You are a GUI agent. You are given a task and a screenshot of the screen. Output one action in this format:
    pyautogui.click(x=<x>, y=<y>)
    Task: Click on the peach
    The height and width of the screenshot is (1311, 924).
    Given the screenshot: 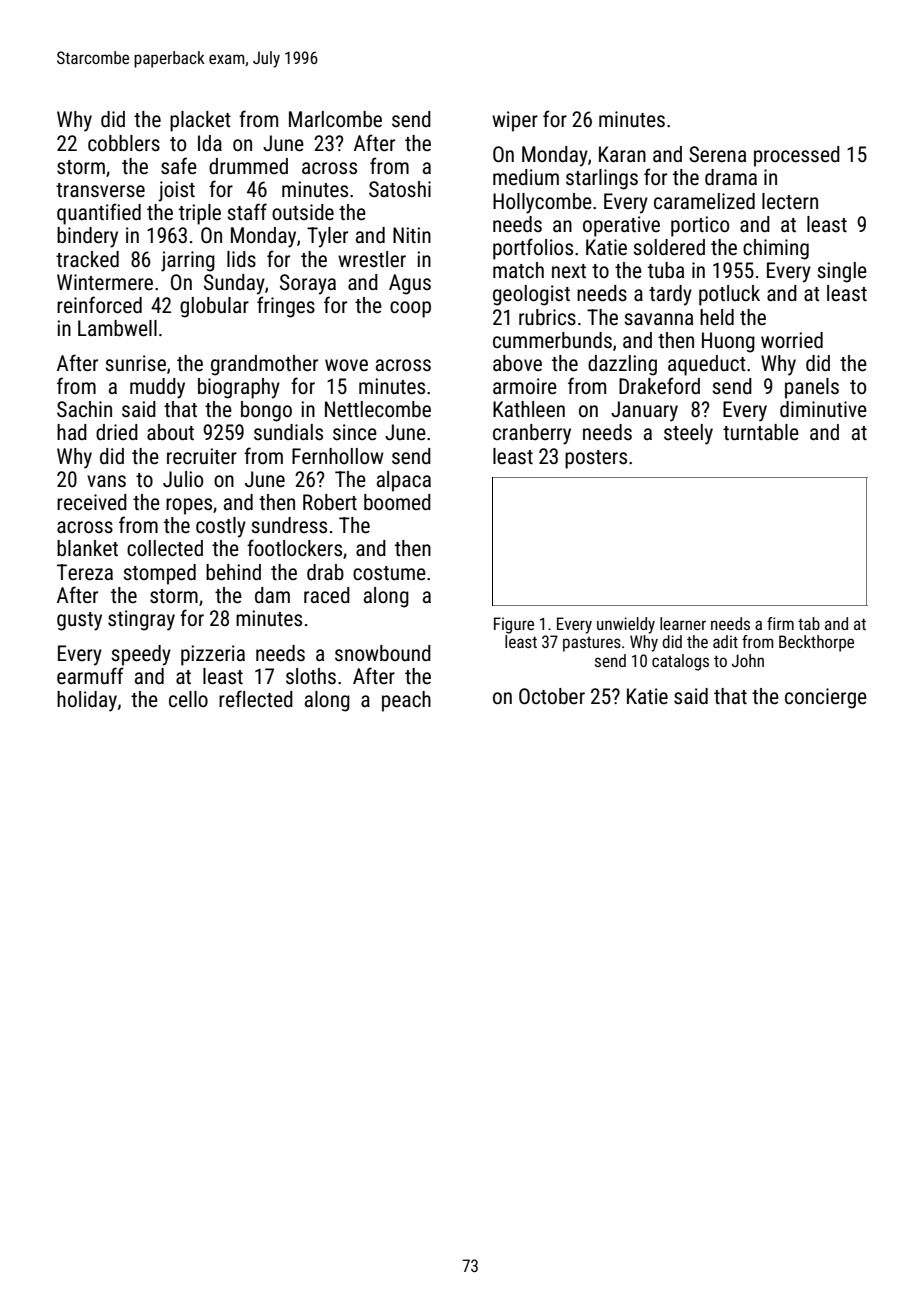 What is the action you would take?
    pyautogui.click(x=406, y=701)
